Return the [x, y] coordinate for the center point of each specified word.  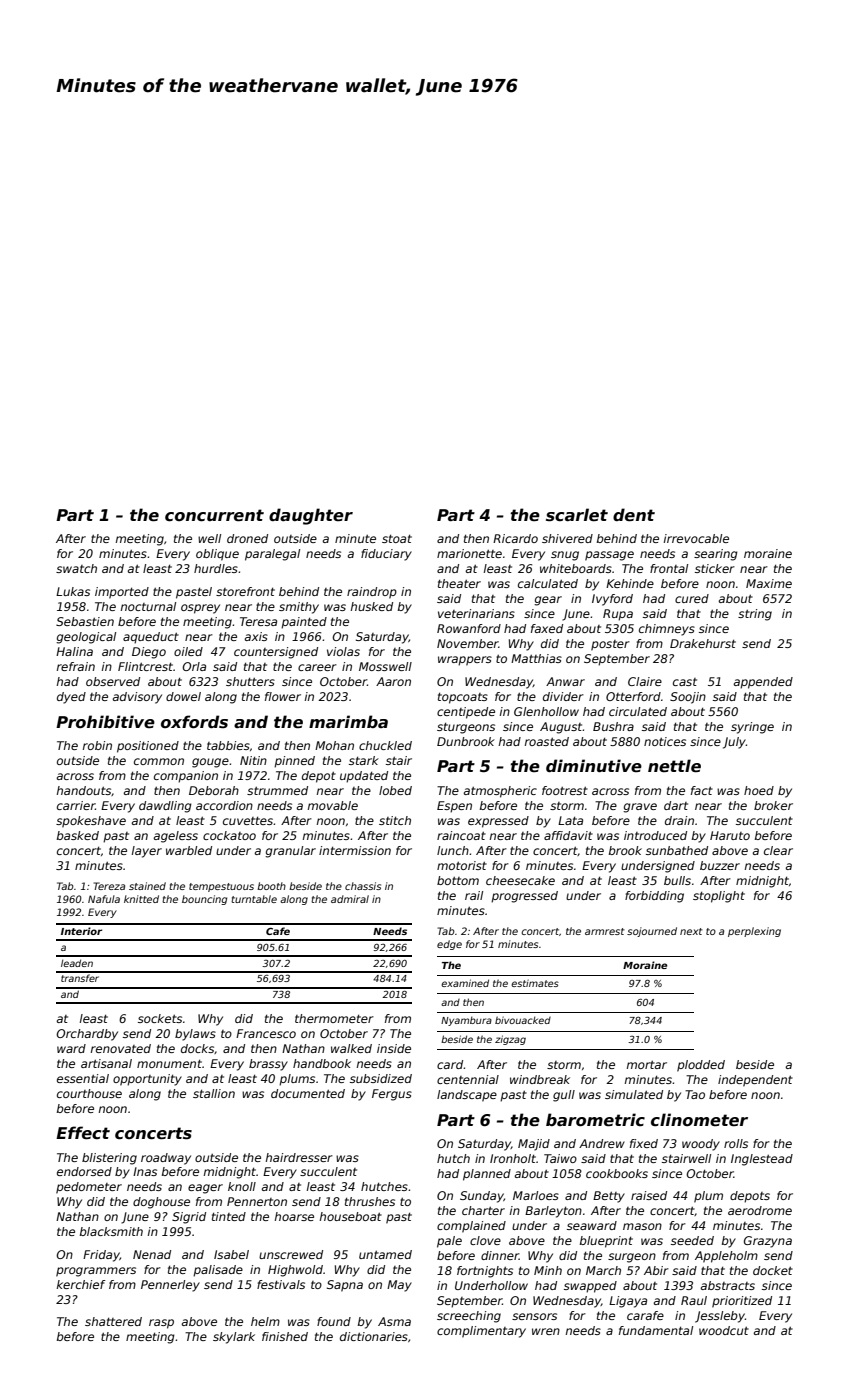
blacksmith [111, 1231]
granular [290, 852]
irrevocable [696, 538]
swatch [76, 568]
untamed [385, 1254]
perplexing [754, 932]
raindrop [372, 593]
